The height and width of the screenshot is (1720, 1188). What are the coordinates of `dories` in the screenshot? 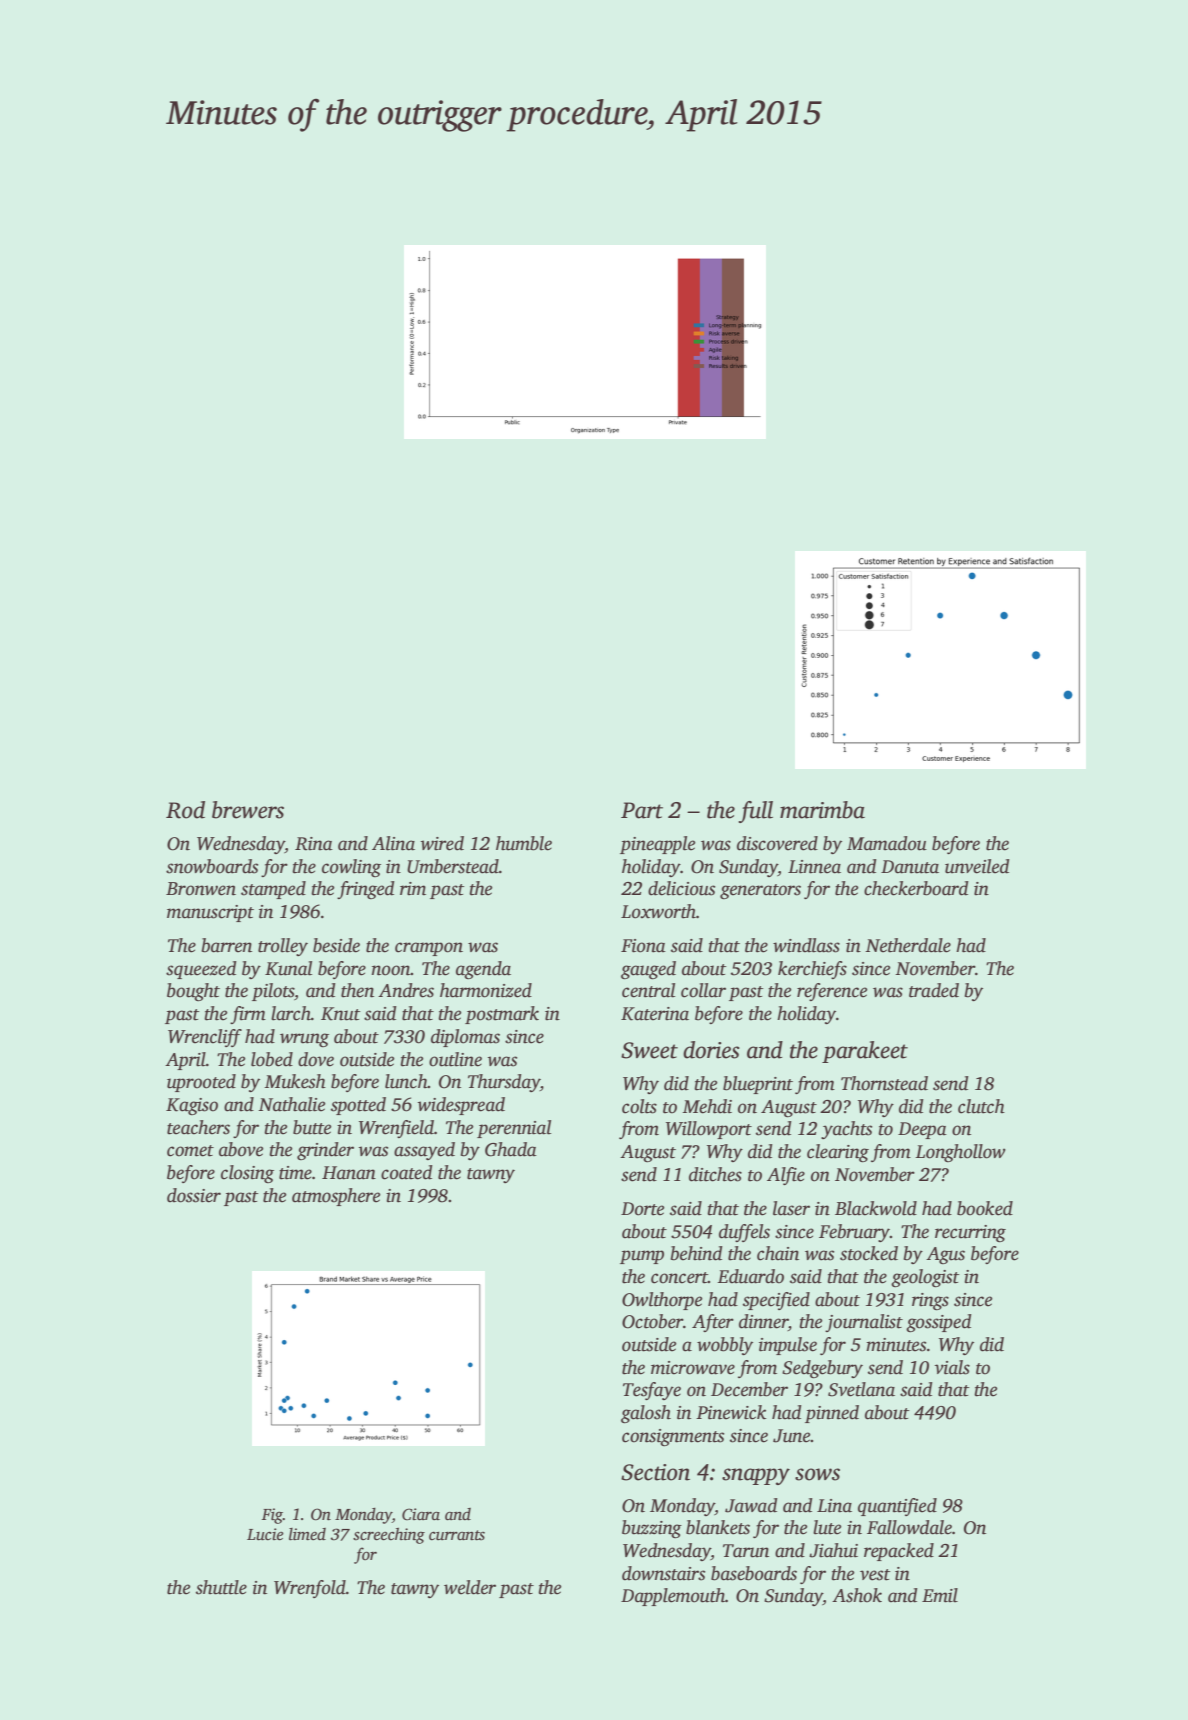 It's located at (711, 1050).
